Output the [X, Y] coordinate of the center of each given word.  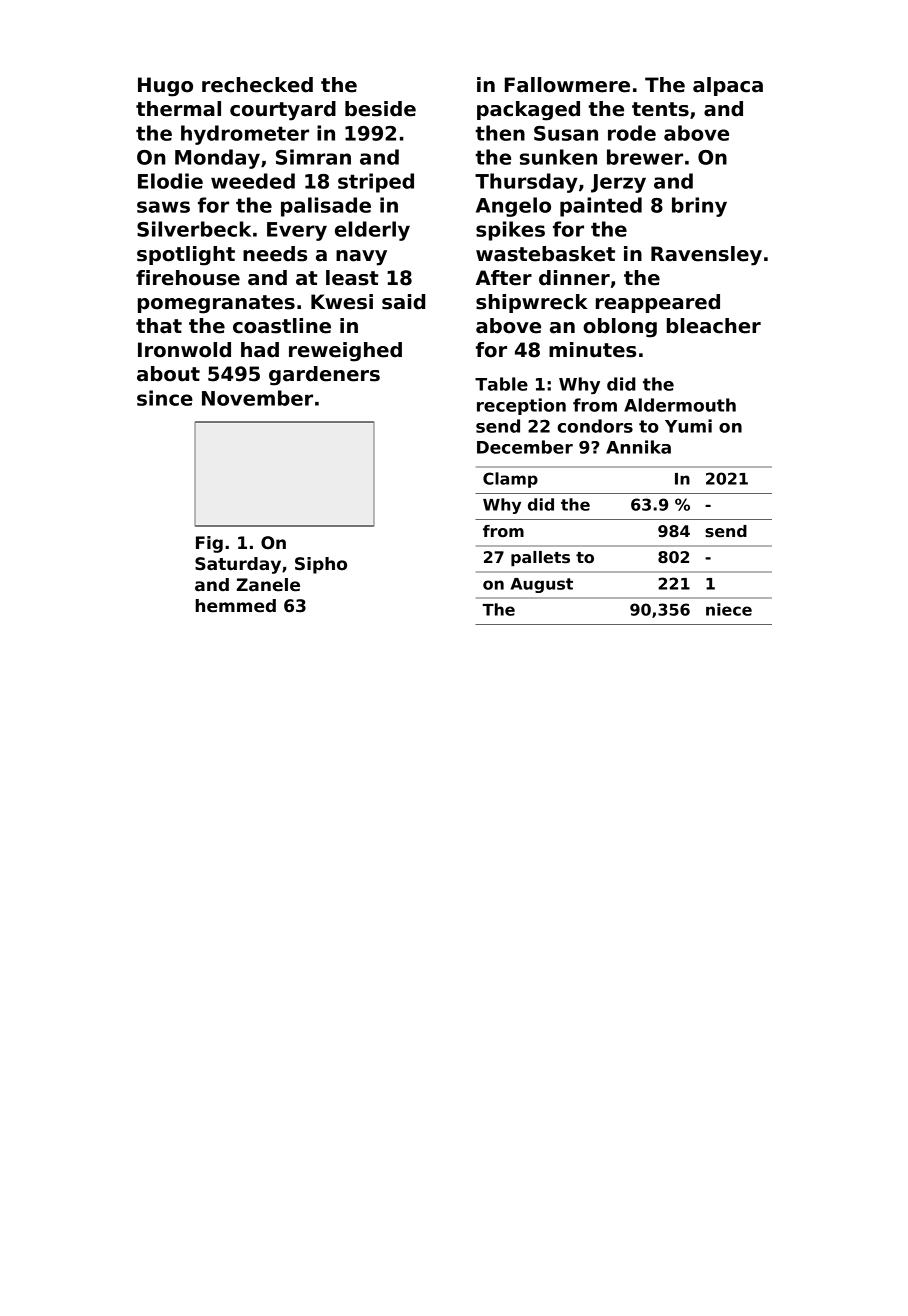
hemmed [235, 606]
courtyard [283, 111]
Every [297, 231]
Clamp [510, 480]
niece [729, 609]
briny [699, 207]
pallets [540, 558]
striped [376, 183]
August [541, 585]
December [525, 447]
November [257, 398]
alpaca [728, 86]
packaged [528, 111]
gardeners [324, 376]
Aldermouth [680, 405]
